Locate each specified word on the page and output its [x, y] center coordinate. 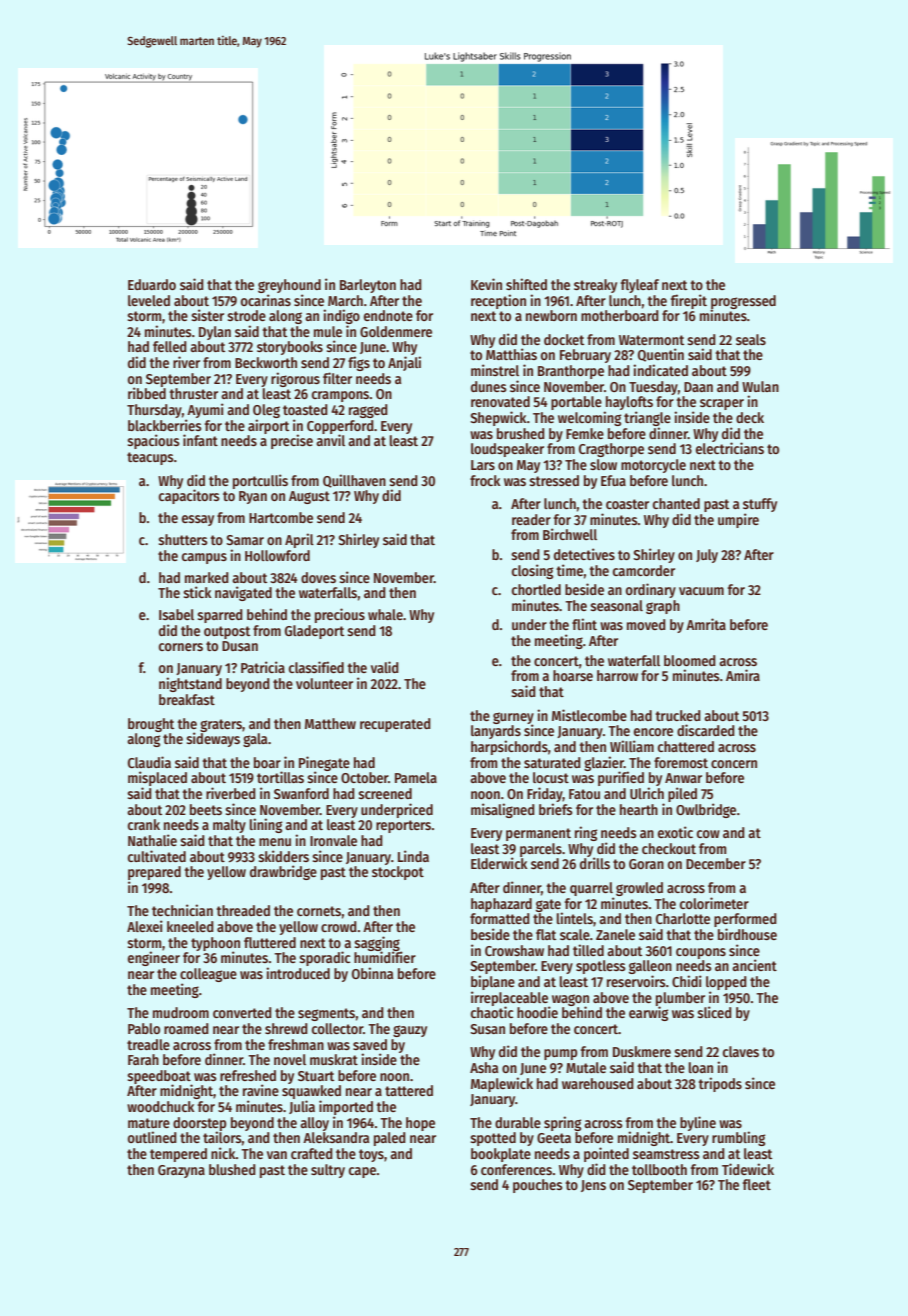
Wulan [760, 386]
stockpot [398, 873]
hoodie [537, 1012]
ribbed [147, 393]
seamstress [666, 1154]
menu [275, 842]
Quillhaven [354, 481]
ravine [261, 1090]
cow [708, 834]
